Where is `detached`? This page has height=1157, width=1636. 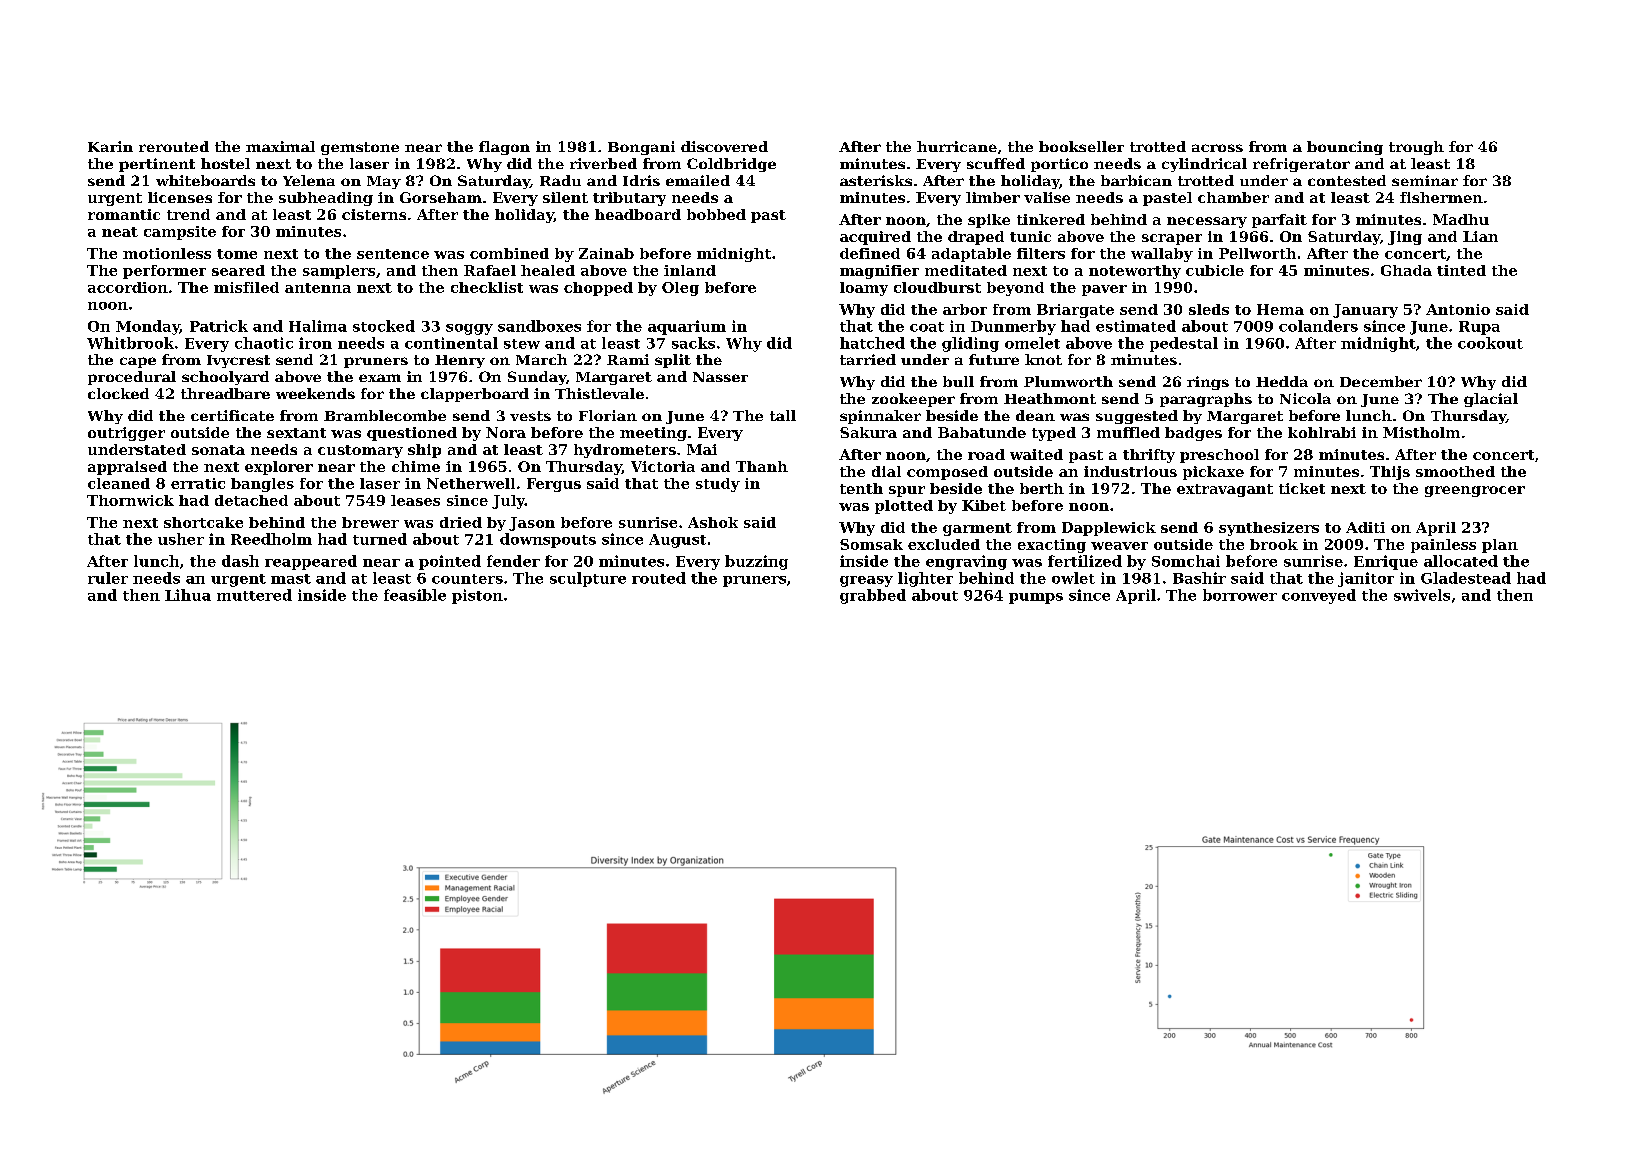 detached is located at coordinates (251, 500).
